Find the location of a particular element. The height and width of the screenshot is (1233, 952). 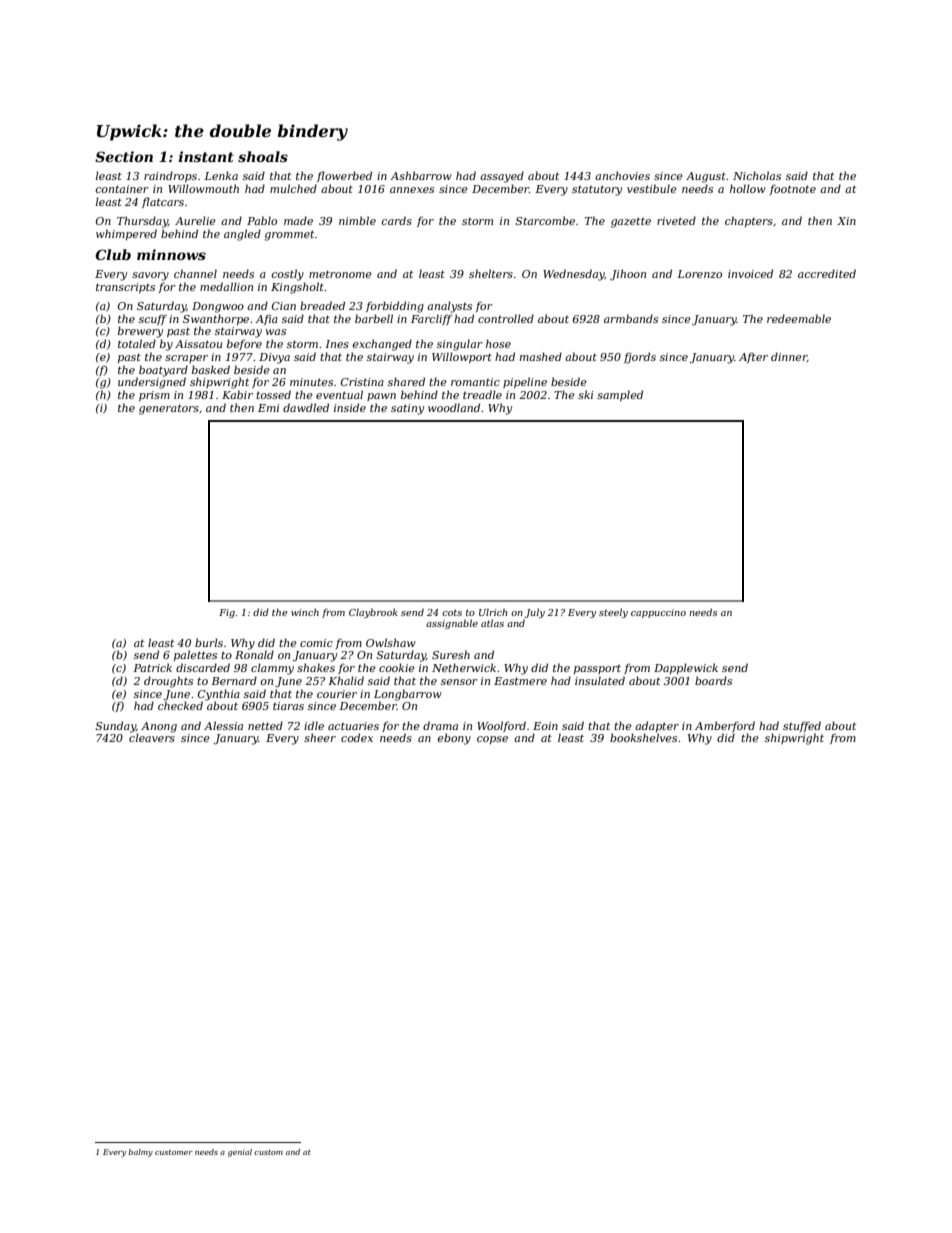

balmy is located at coordinates (140, 1153).
